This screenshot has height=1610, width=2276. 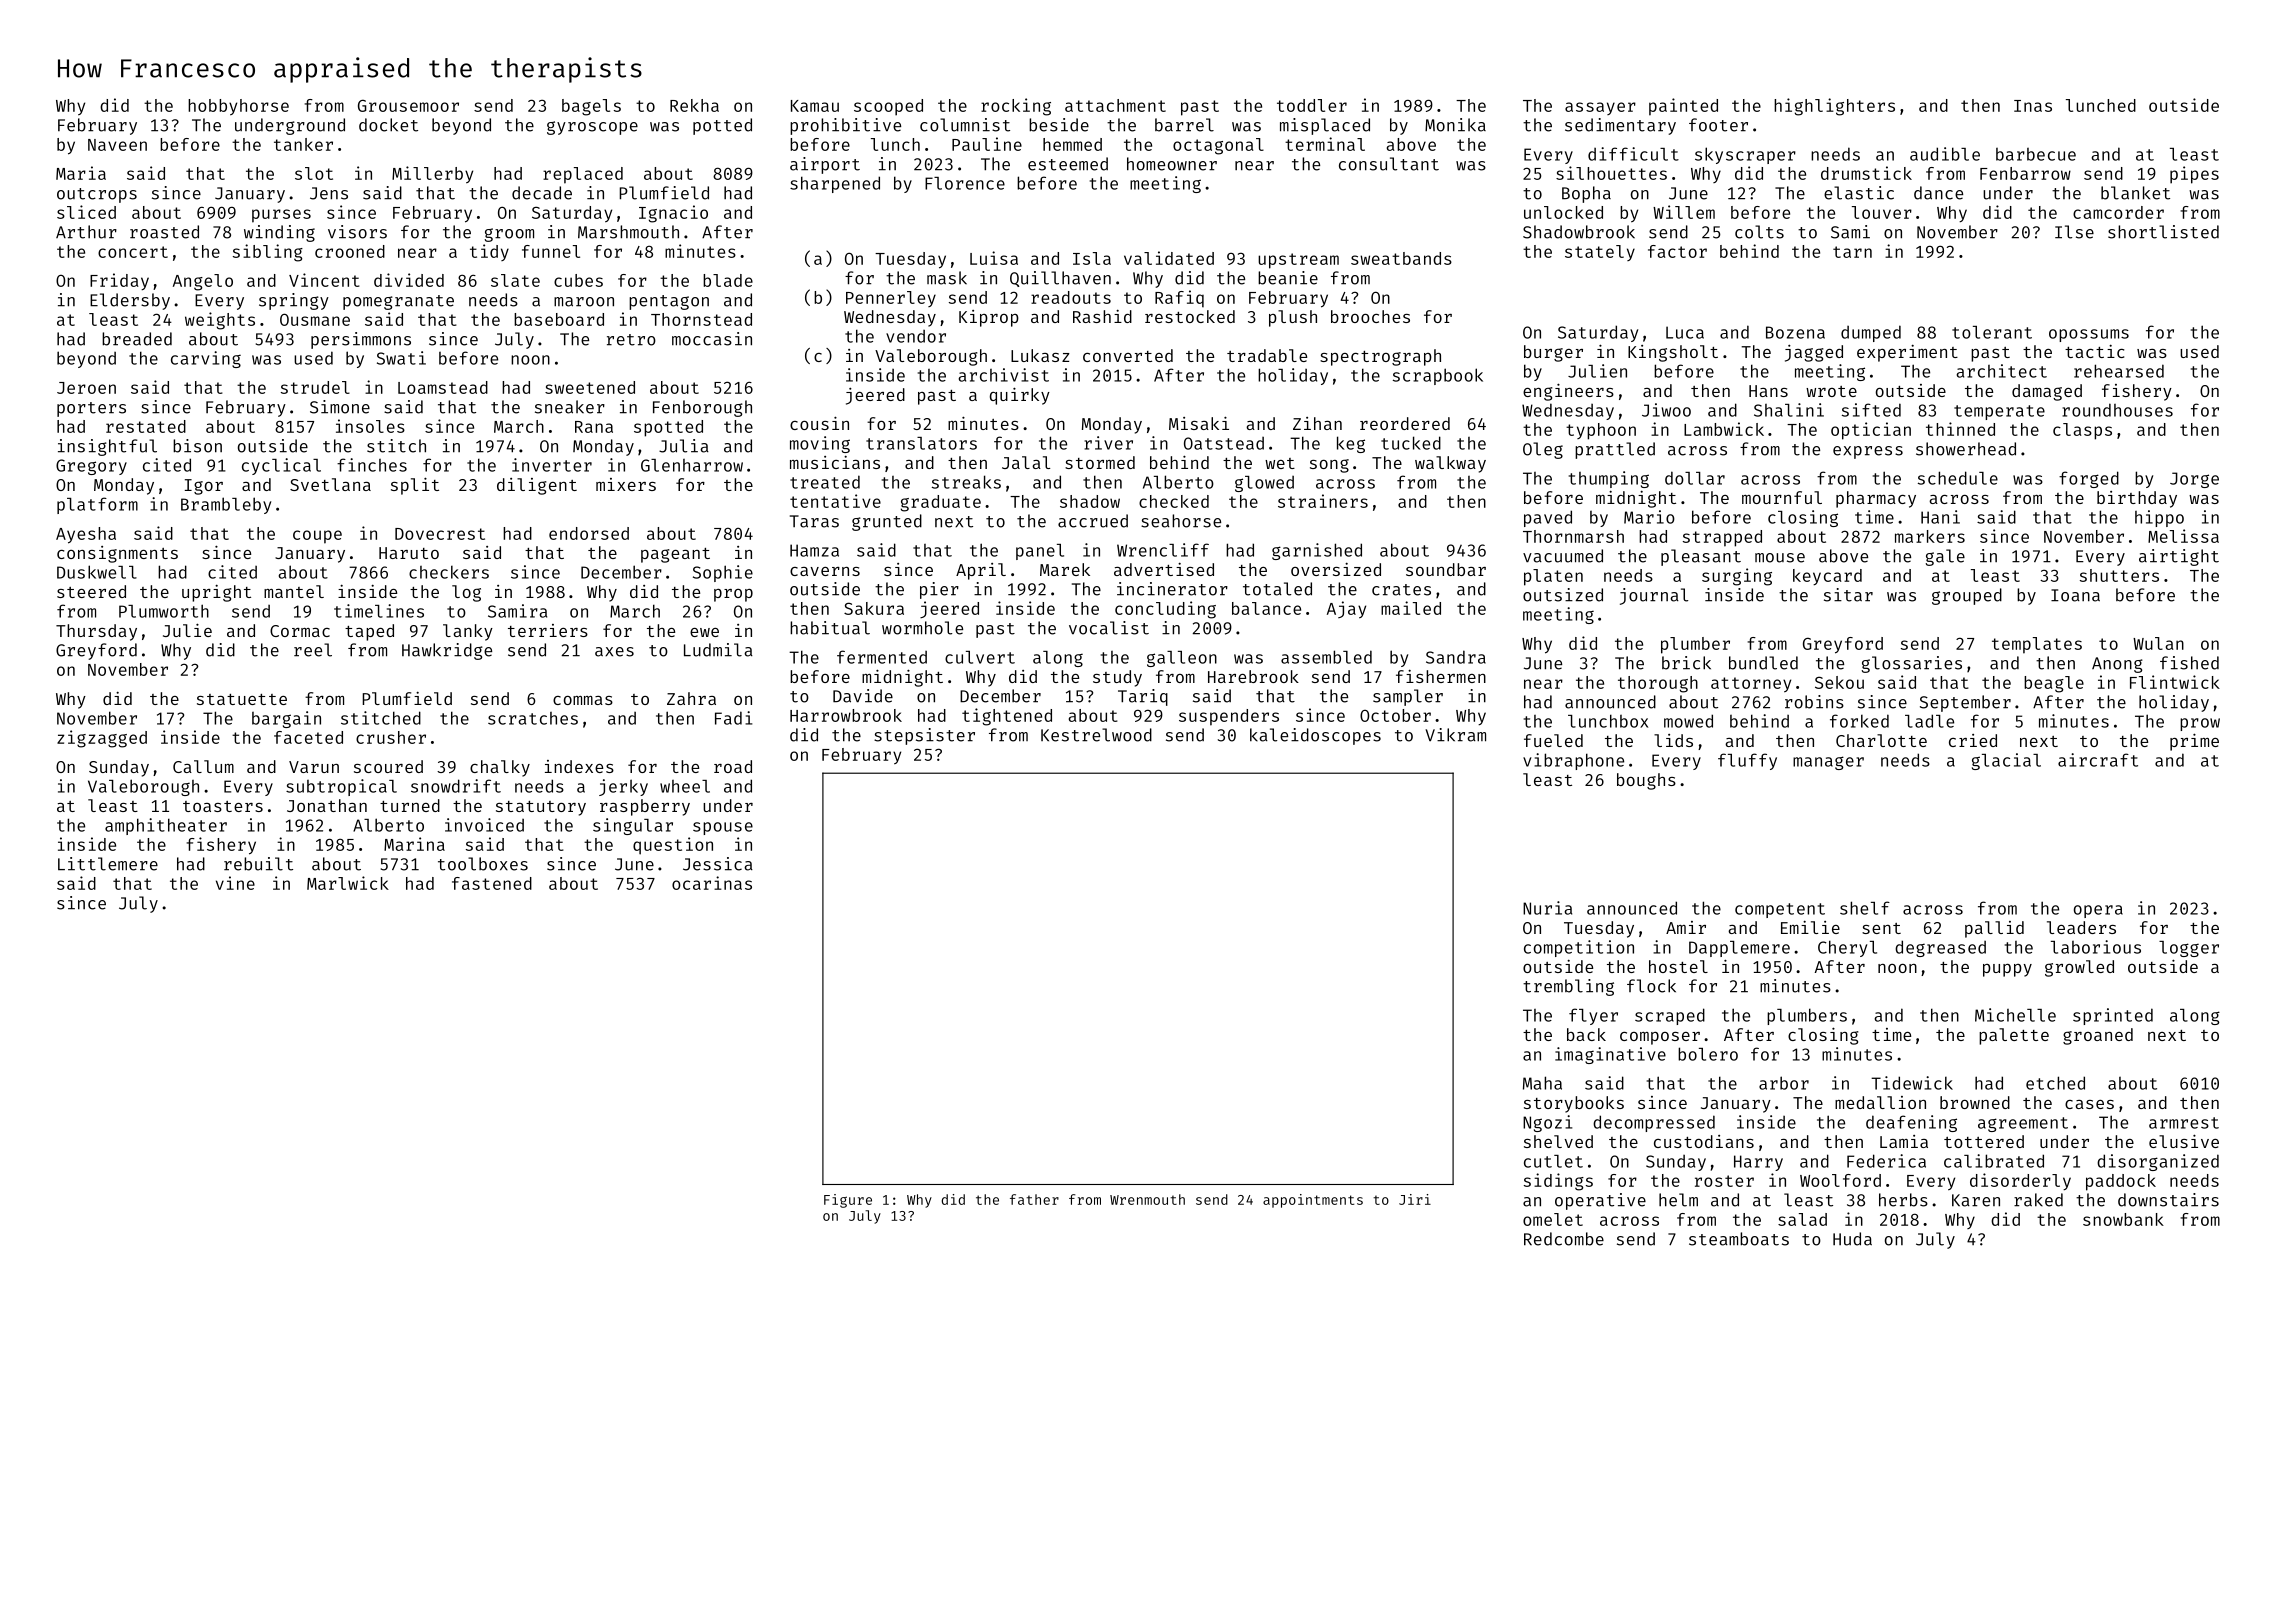 What do you see at coordinates (1958, 478) in the screenshot?
I see `schedule` at bounding box center [1958, 478].
